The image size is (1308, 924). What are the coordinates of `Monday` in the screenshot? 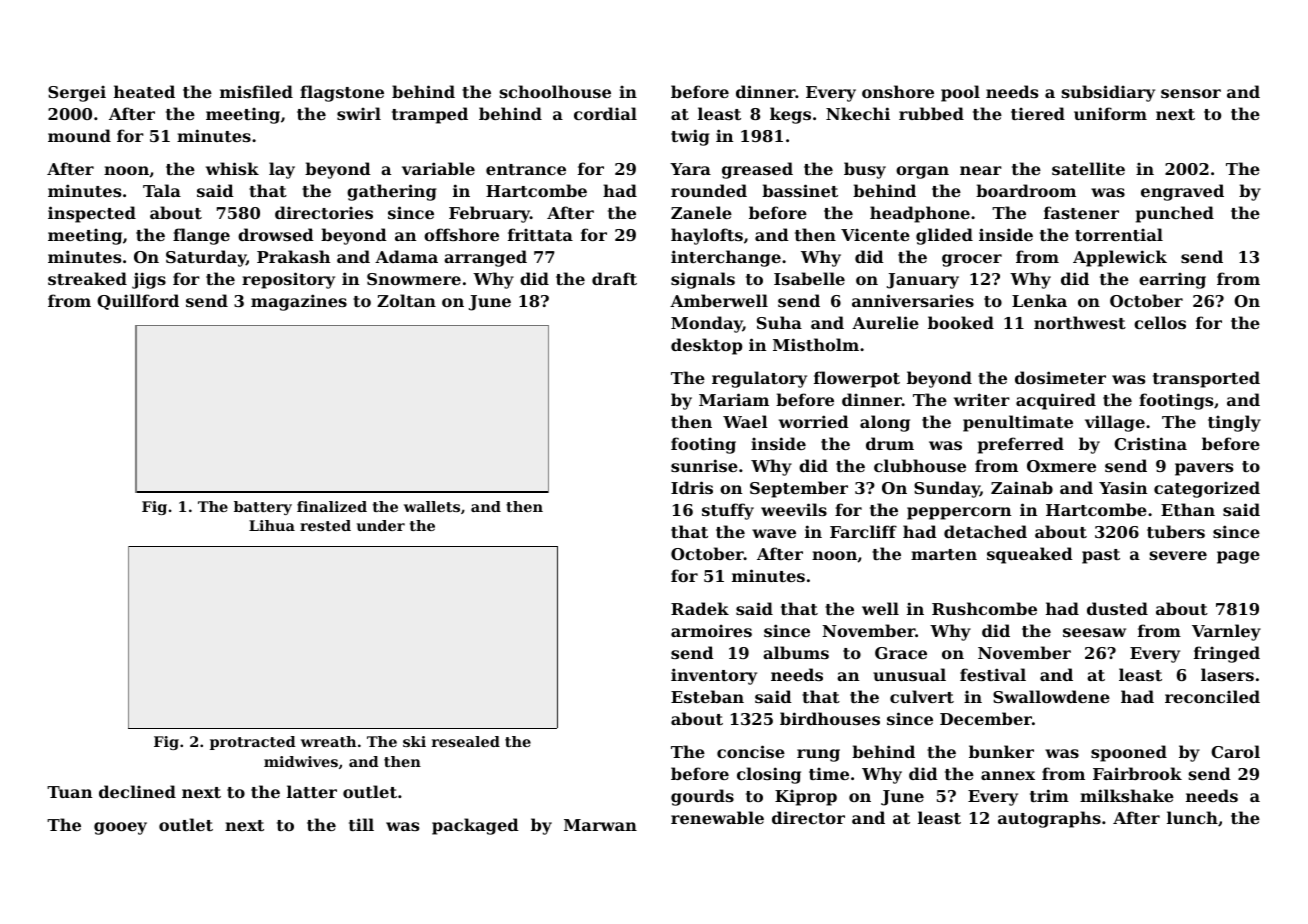 It's located at (707, 324).
